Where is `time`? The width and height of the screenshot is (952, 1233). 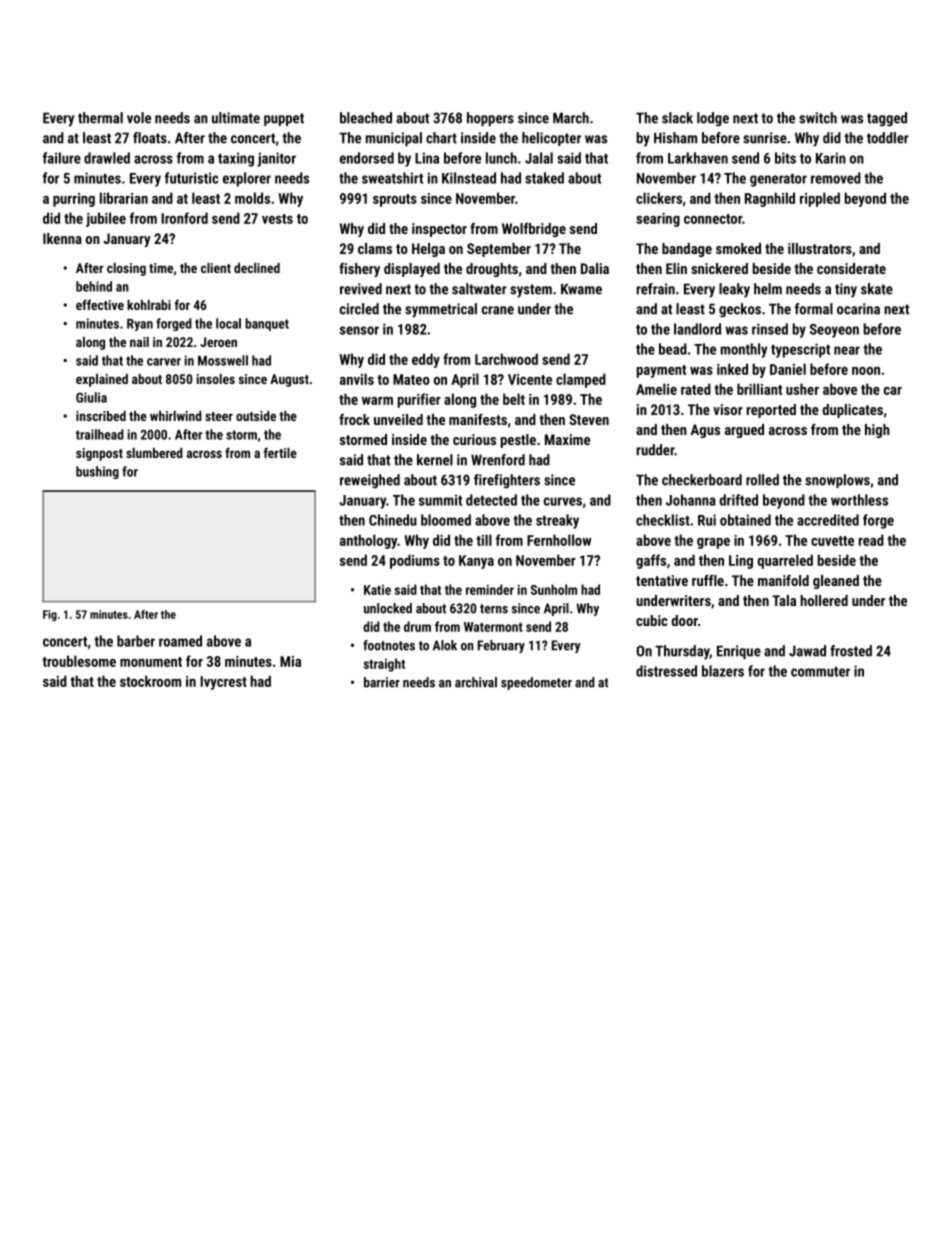
time is located at coordinates (161, 268).
